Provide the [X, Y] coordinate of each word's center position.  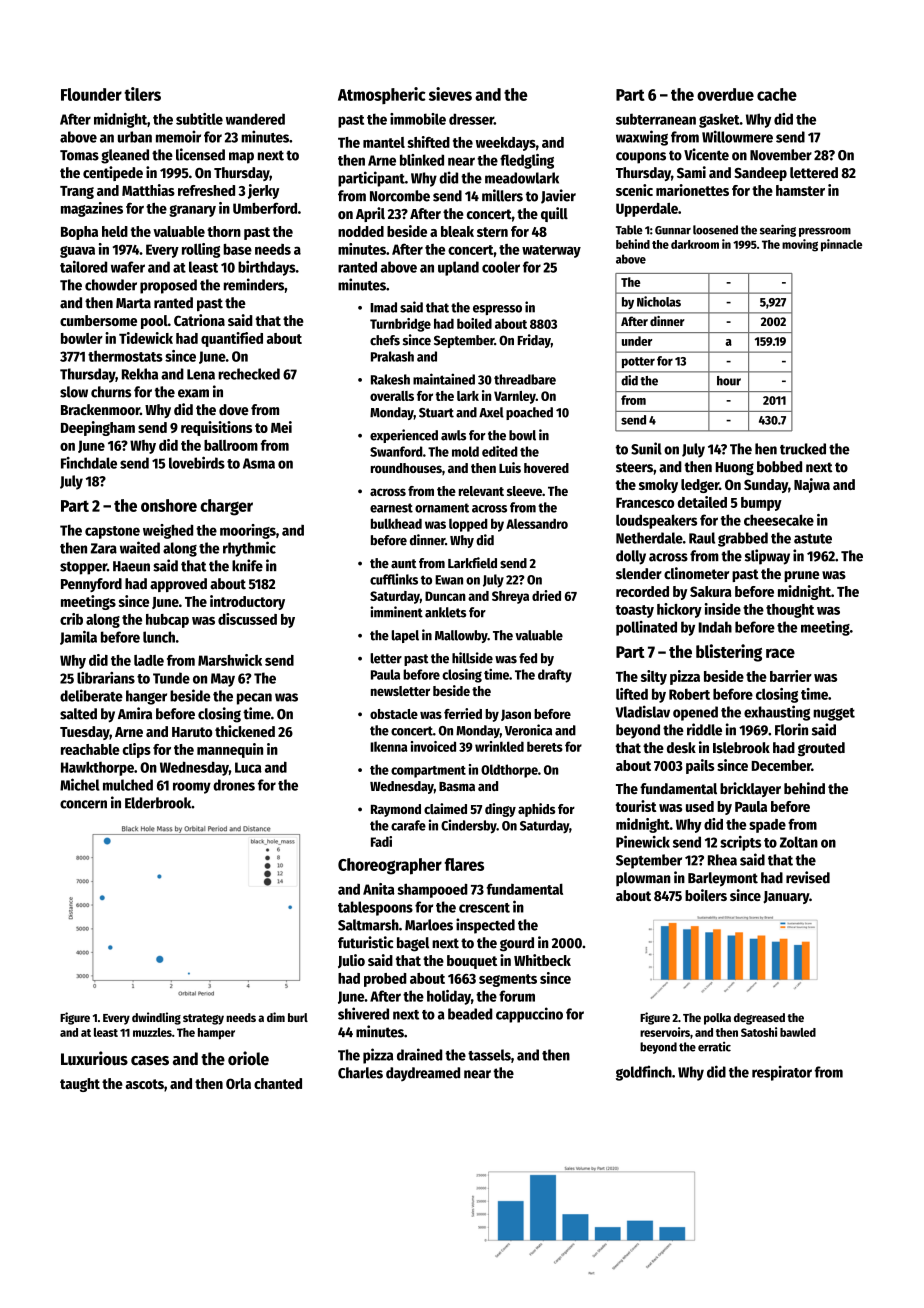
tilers [142, 94]
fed [528, 658]
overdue [725, 94]
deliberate [91, 695]
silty [654, 677]
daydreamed [423, 1074]
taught [80, 1085]
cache [777, 94]
